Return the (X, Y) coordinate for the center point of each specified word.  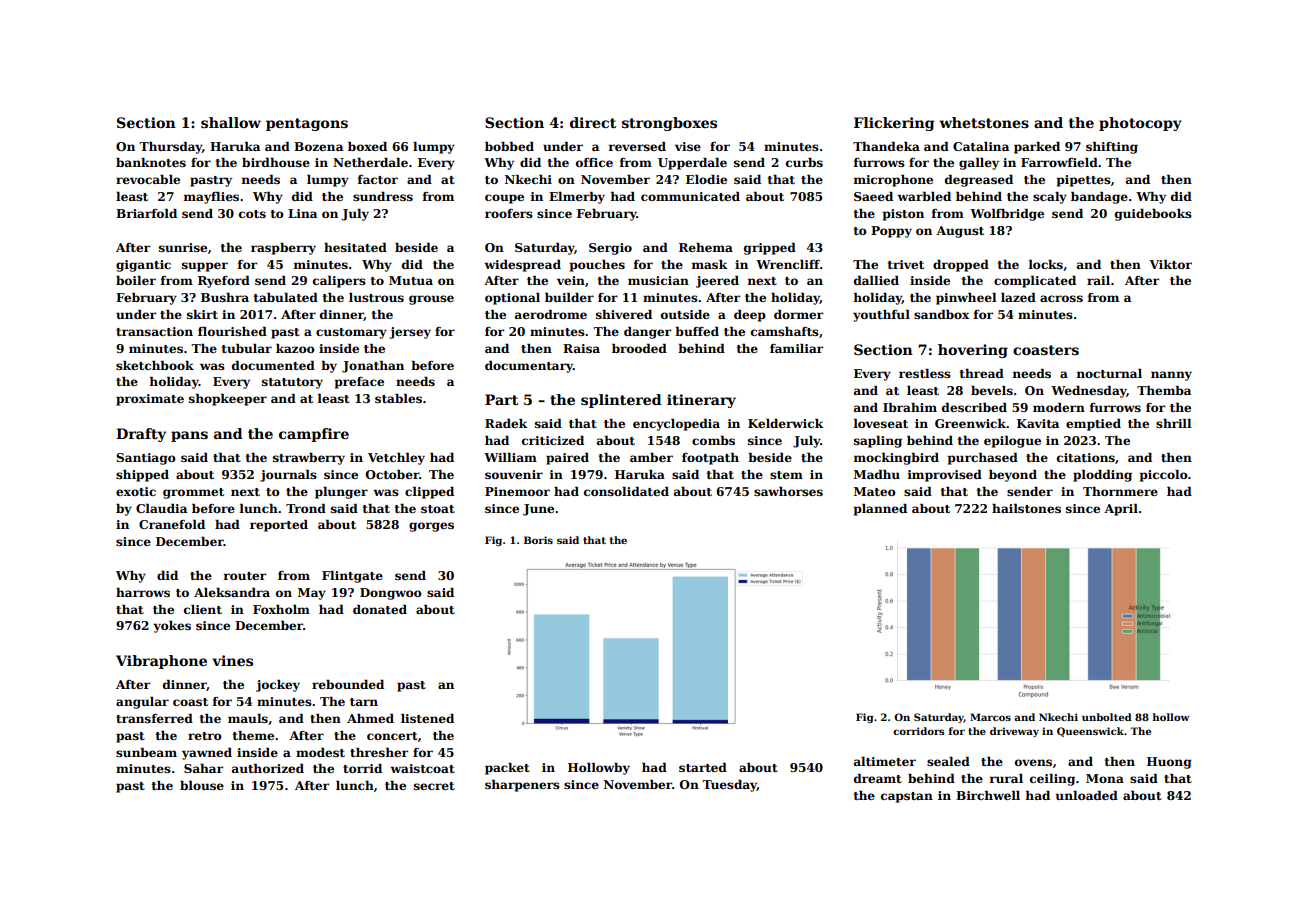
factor (378, 179)
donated (380, 609)
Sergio (610, 249)
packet (507, 769)
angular (142, 703)
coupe (504, 199)
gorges (431, 527)
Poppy (891, 232)
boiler (136, 280)
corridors (919, 731)
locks (1046, 264)
